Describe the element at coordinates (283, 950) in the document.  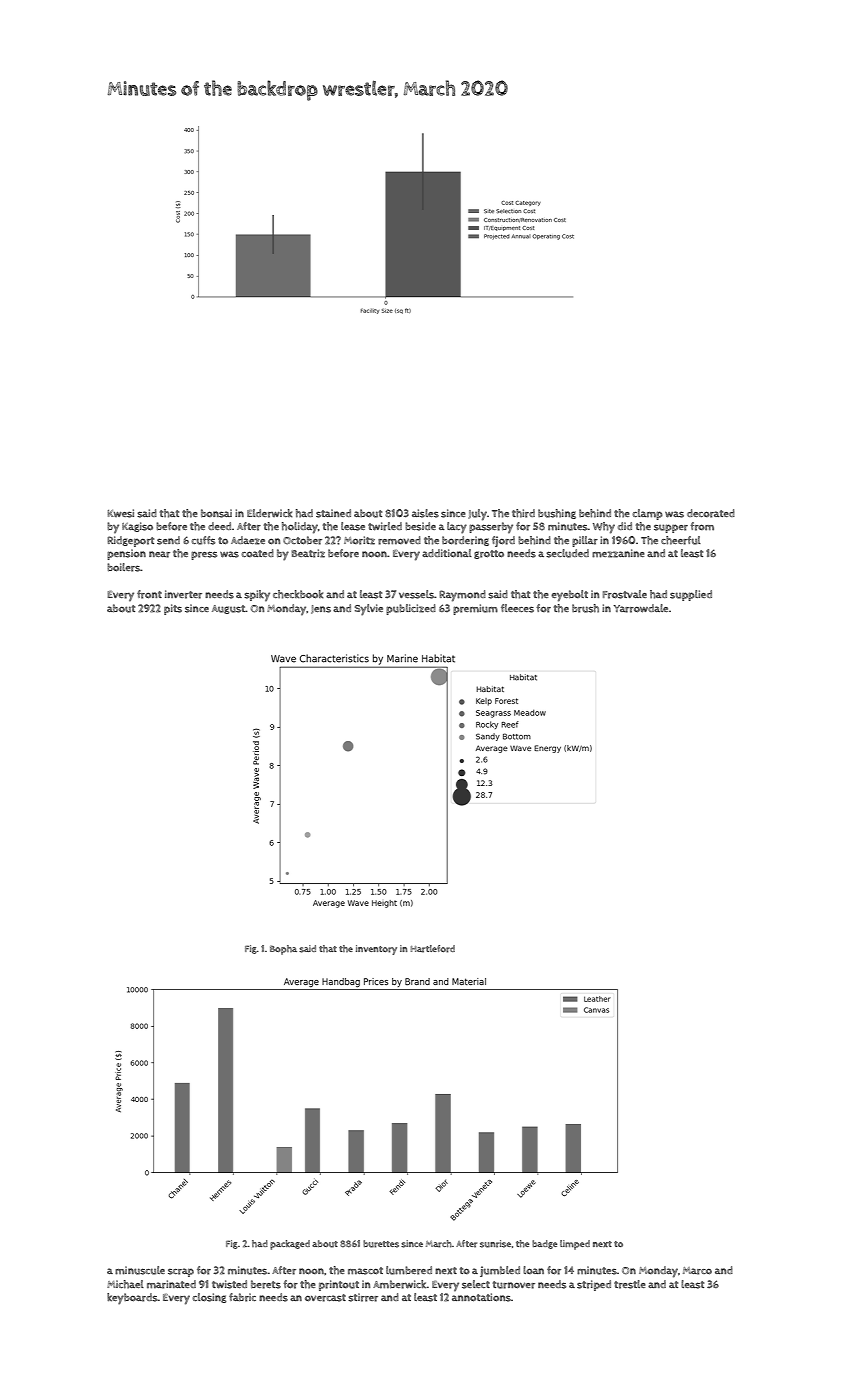
I see `Bopha` at that location.
